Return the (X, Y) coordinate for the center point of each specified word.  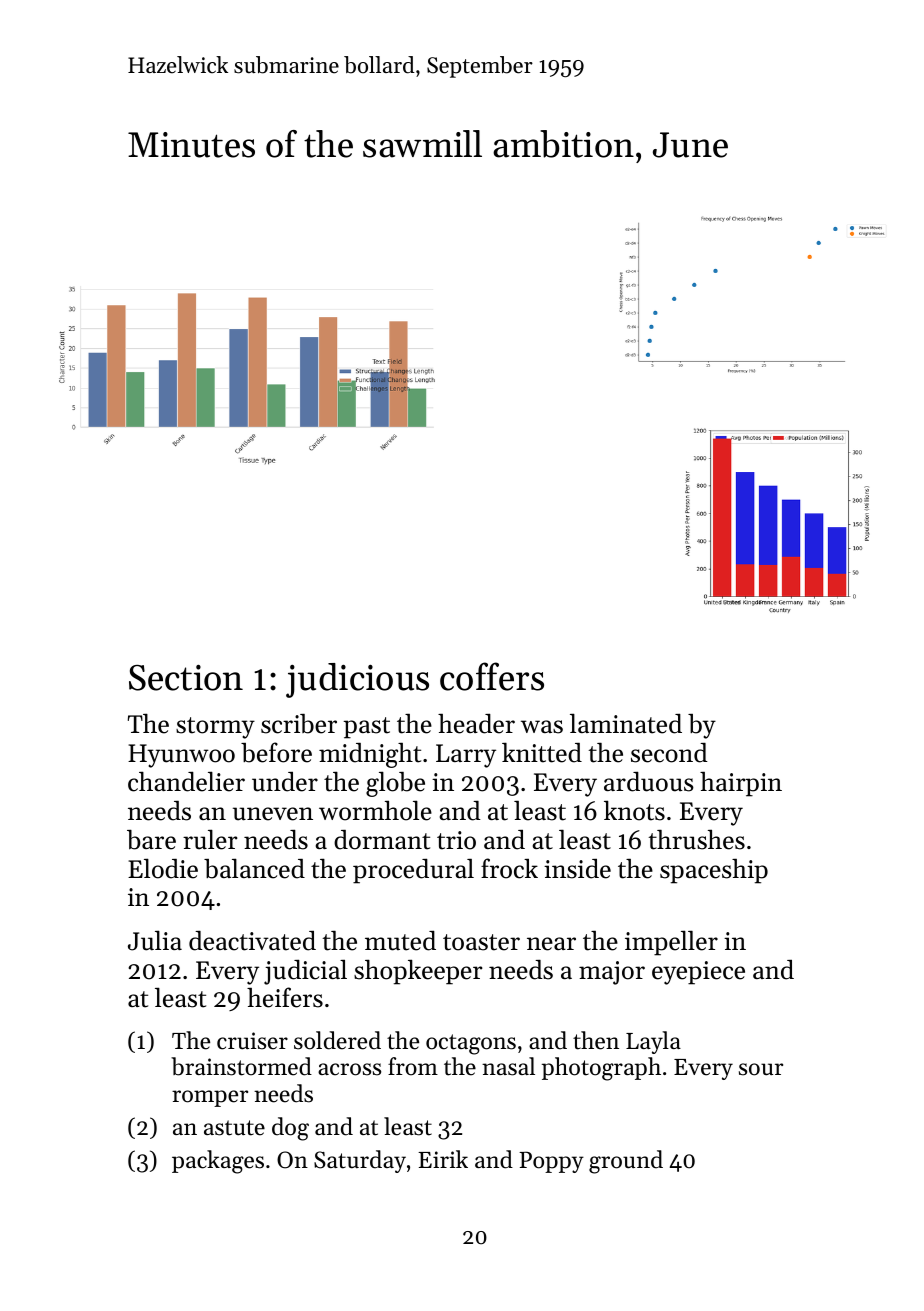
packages (218, 1162)
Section (186, 678)
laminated (626, 723)
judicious (357, 680)
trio (456, 840)
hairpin (741, 784)
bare (151, 840)
